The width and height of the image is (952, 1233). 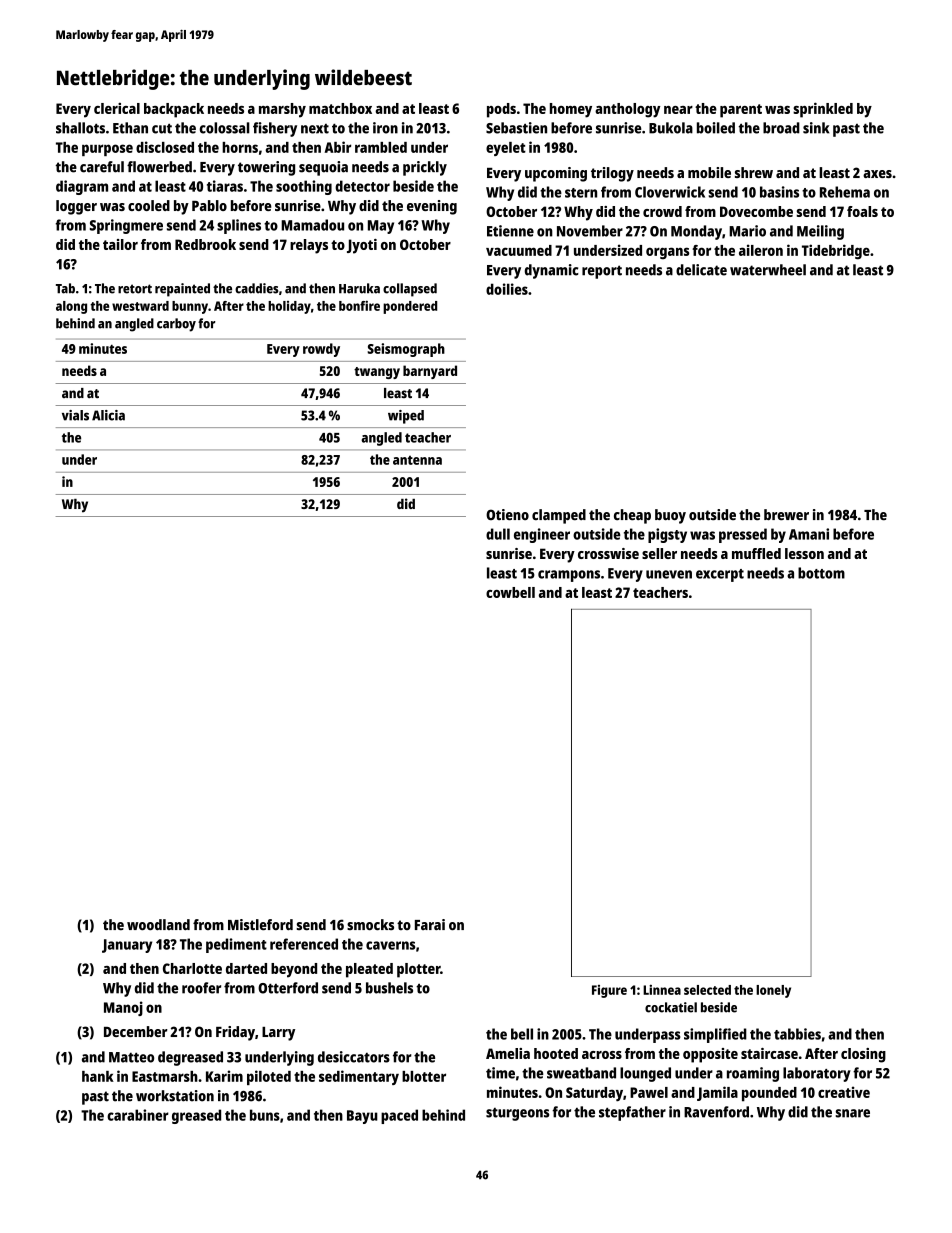 What do you see at coordinates (707, 990) in the image?
I see `selected` at bounding box center [707, 990].
